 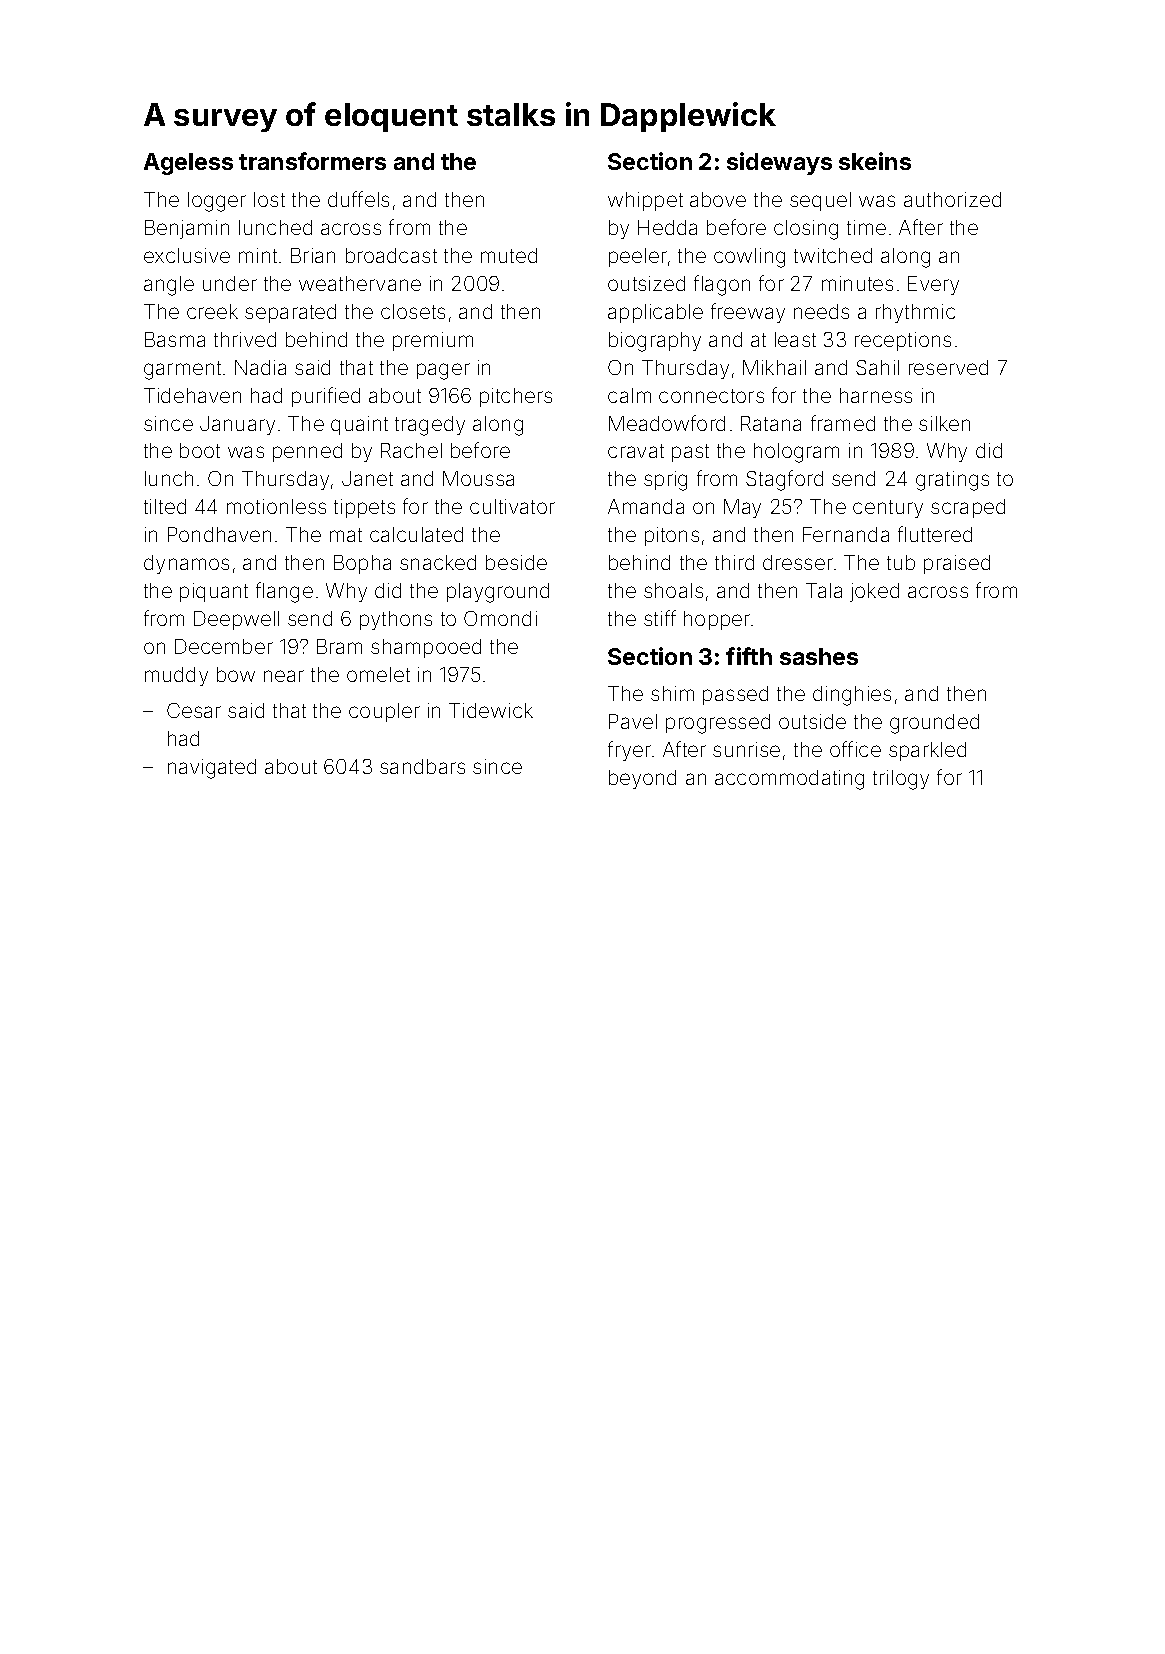 I want to click on Ageless, so click(x=188, y=164).
